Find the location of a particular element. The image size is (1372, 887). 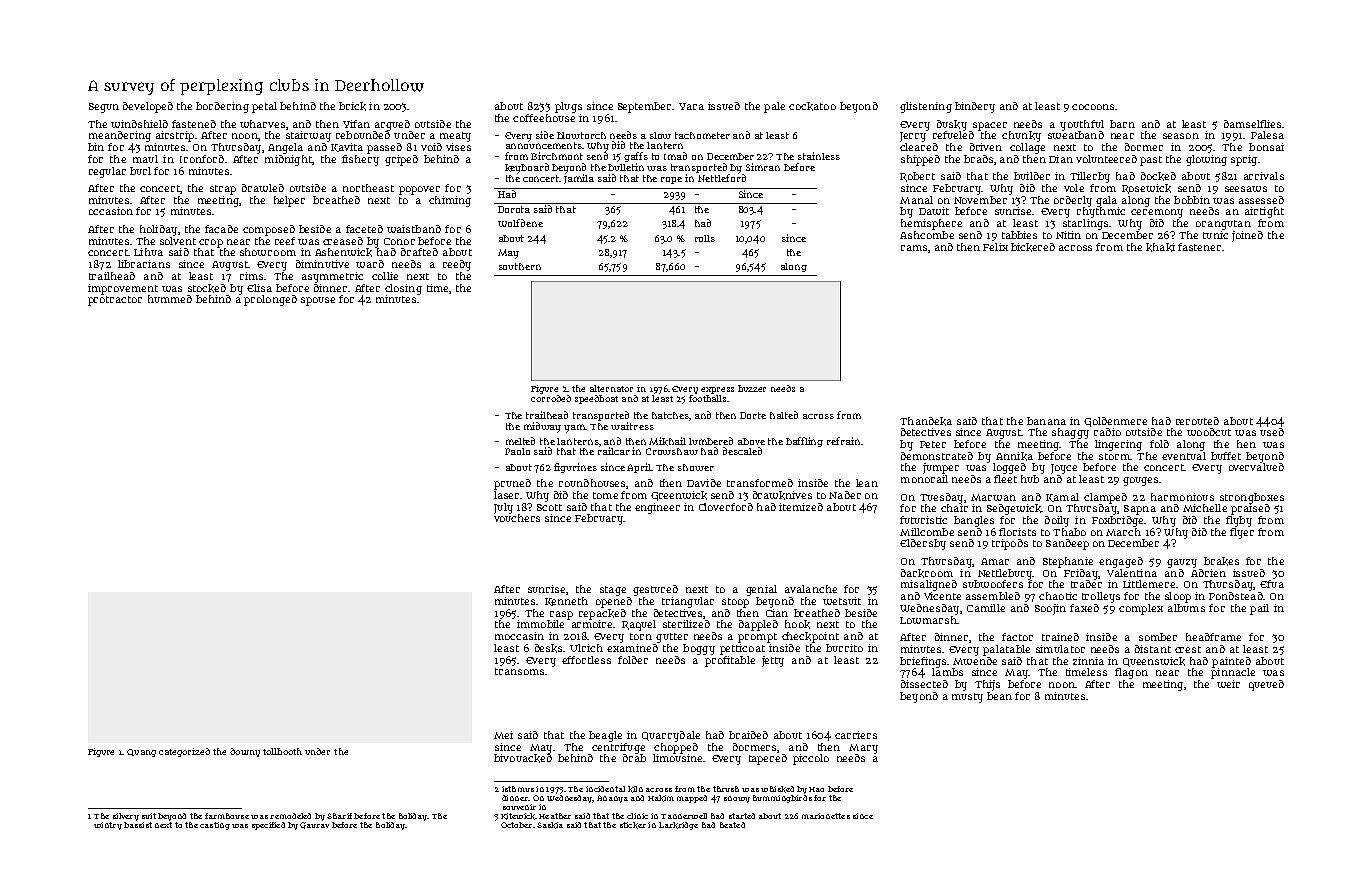

headframe is located at coordinates (1213, 637).
